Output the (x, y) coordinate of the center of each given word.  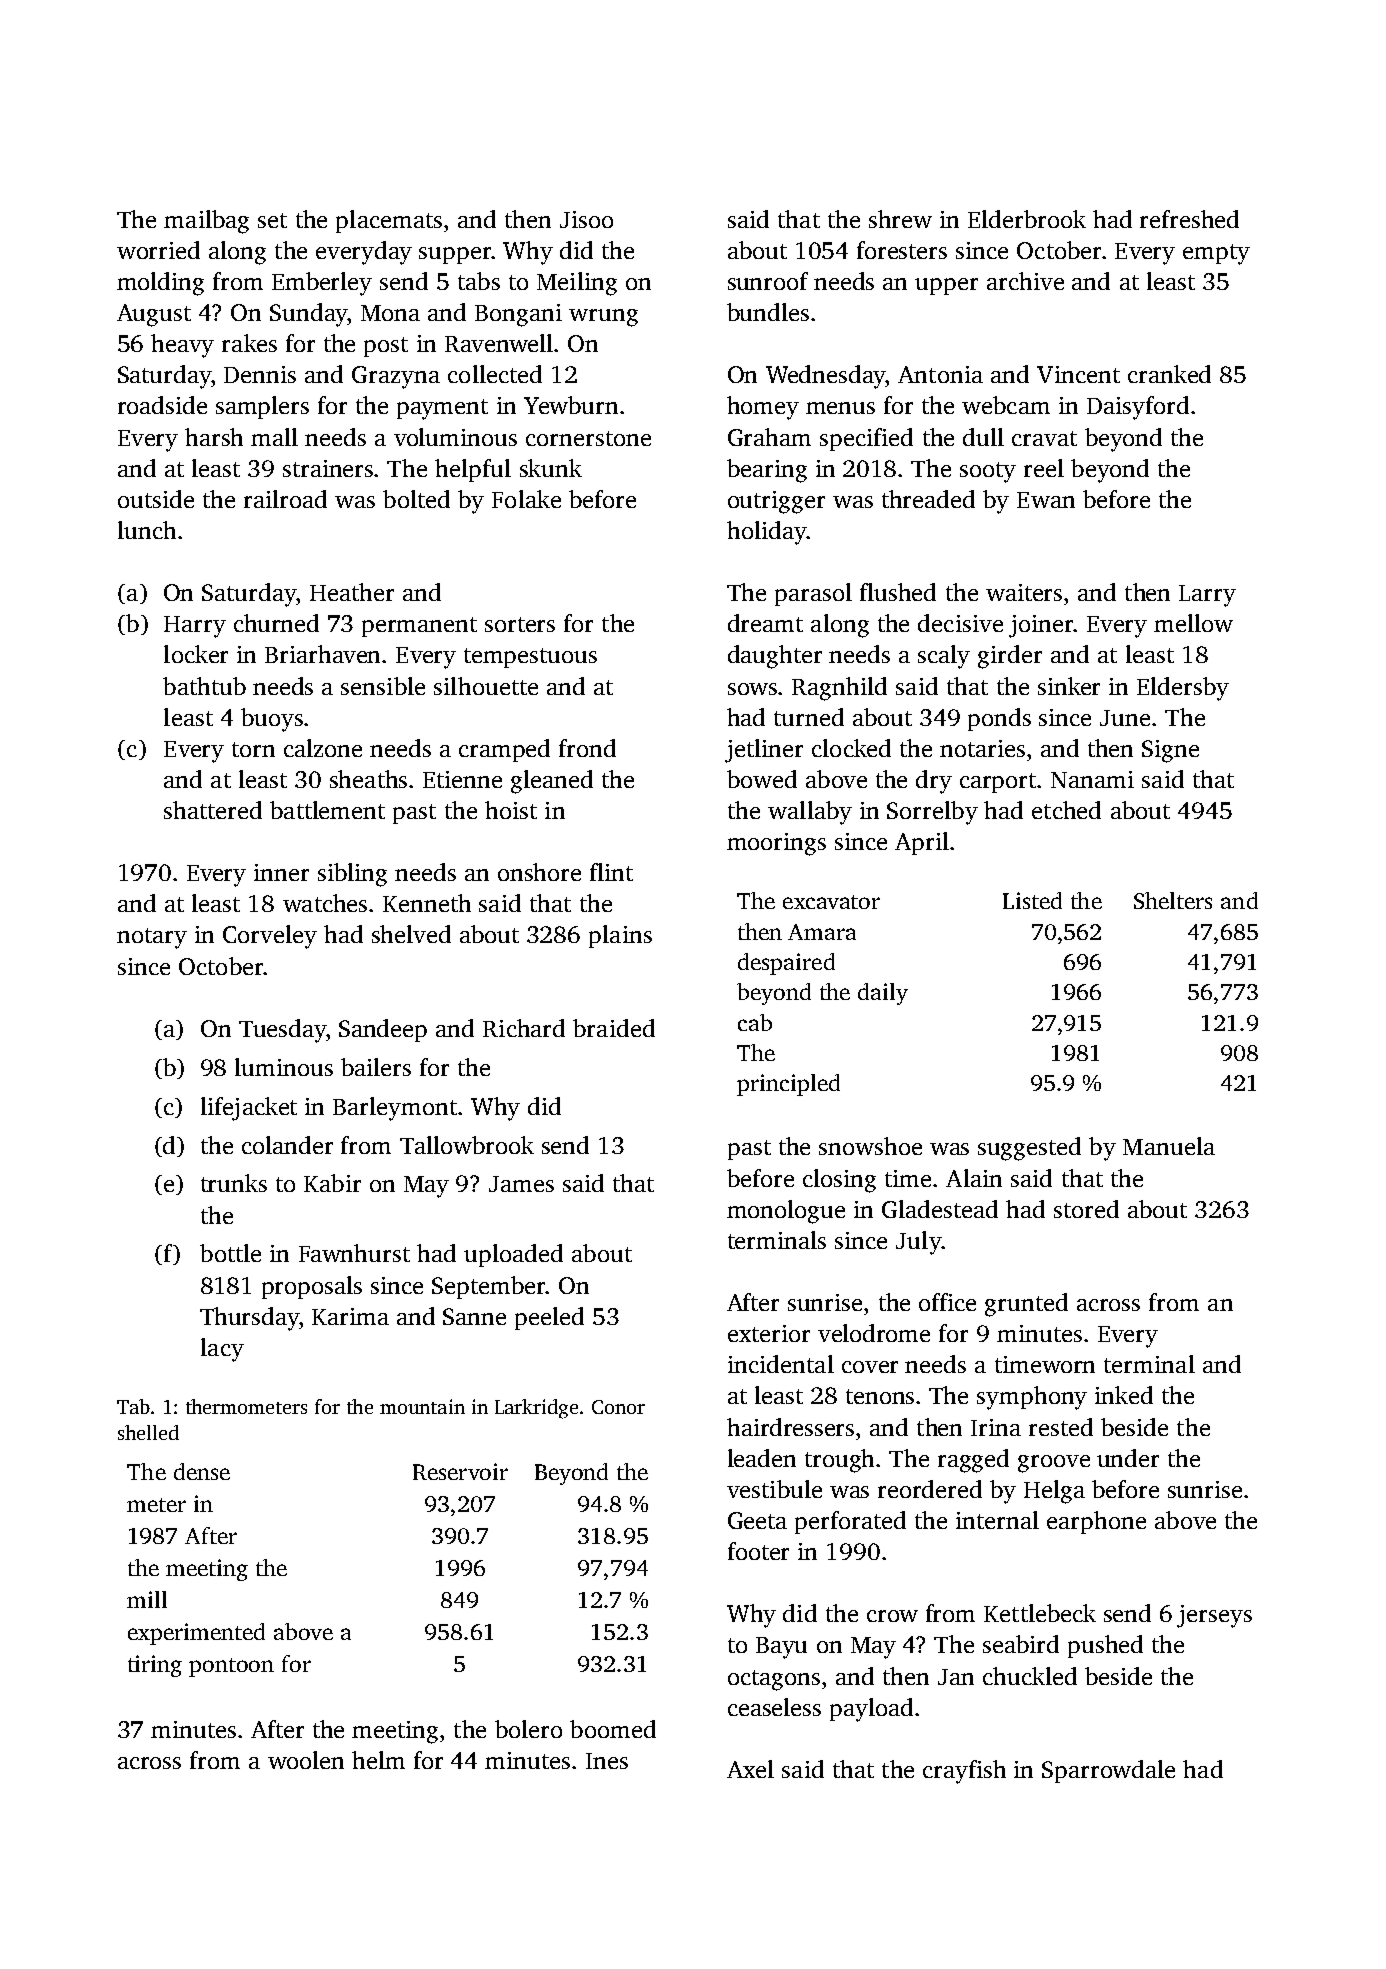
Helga (1054, 1492)
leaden (762, 1458)
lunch (147, 530)
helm (378, 1760)
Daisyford (1138, 408)
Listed (1032, 900)
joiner (1041, 626)
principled (788, 1085)
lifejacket (249, 1109)
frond (587, 748)
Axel (750, 1769)
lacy (222, 1350)
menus (840, 408)
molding (160, 284)
